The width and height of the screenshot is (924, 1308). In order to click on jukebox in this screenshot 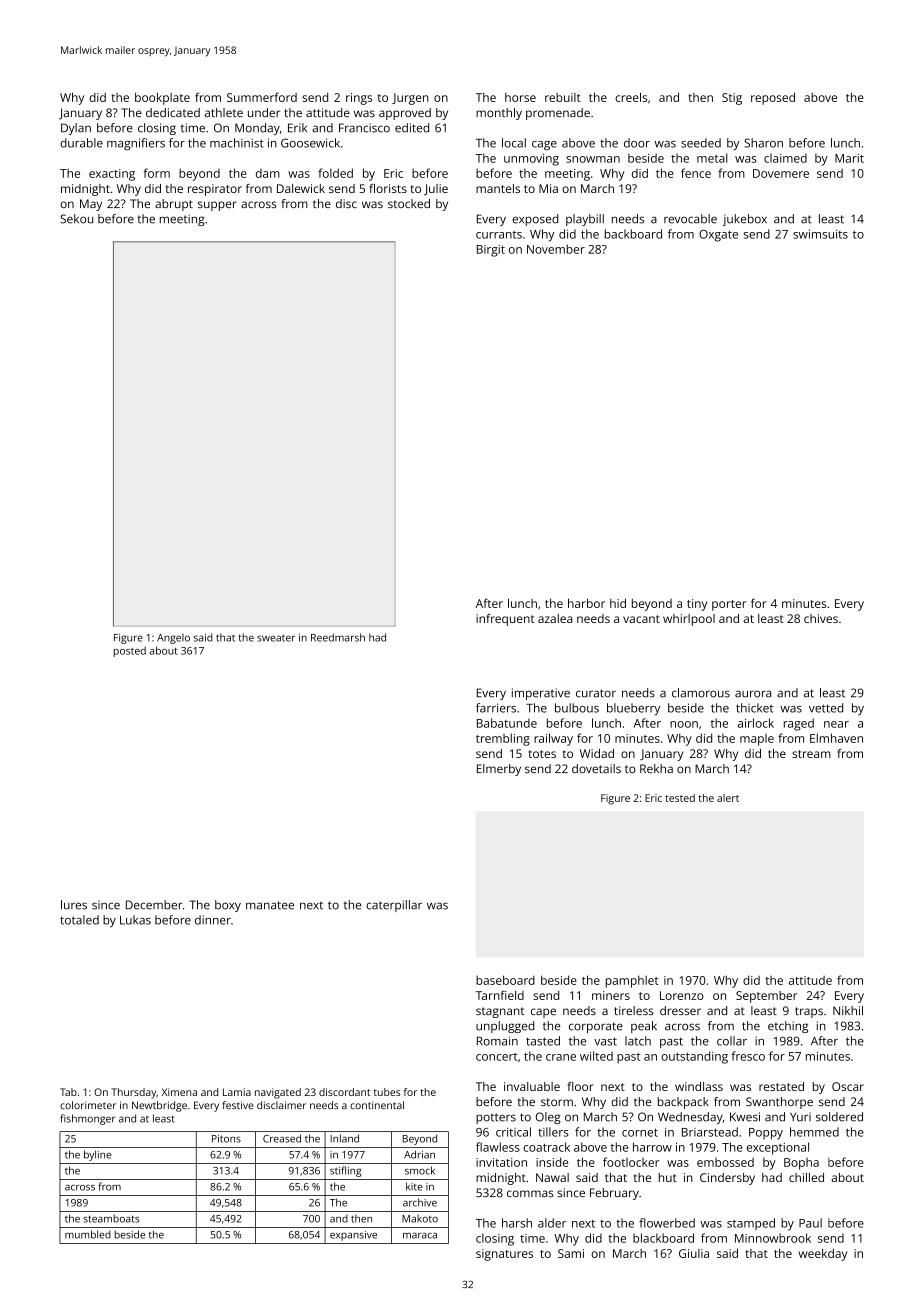, I will do `click(745, 220)`.
